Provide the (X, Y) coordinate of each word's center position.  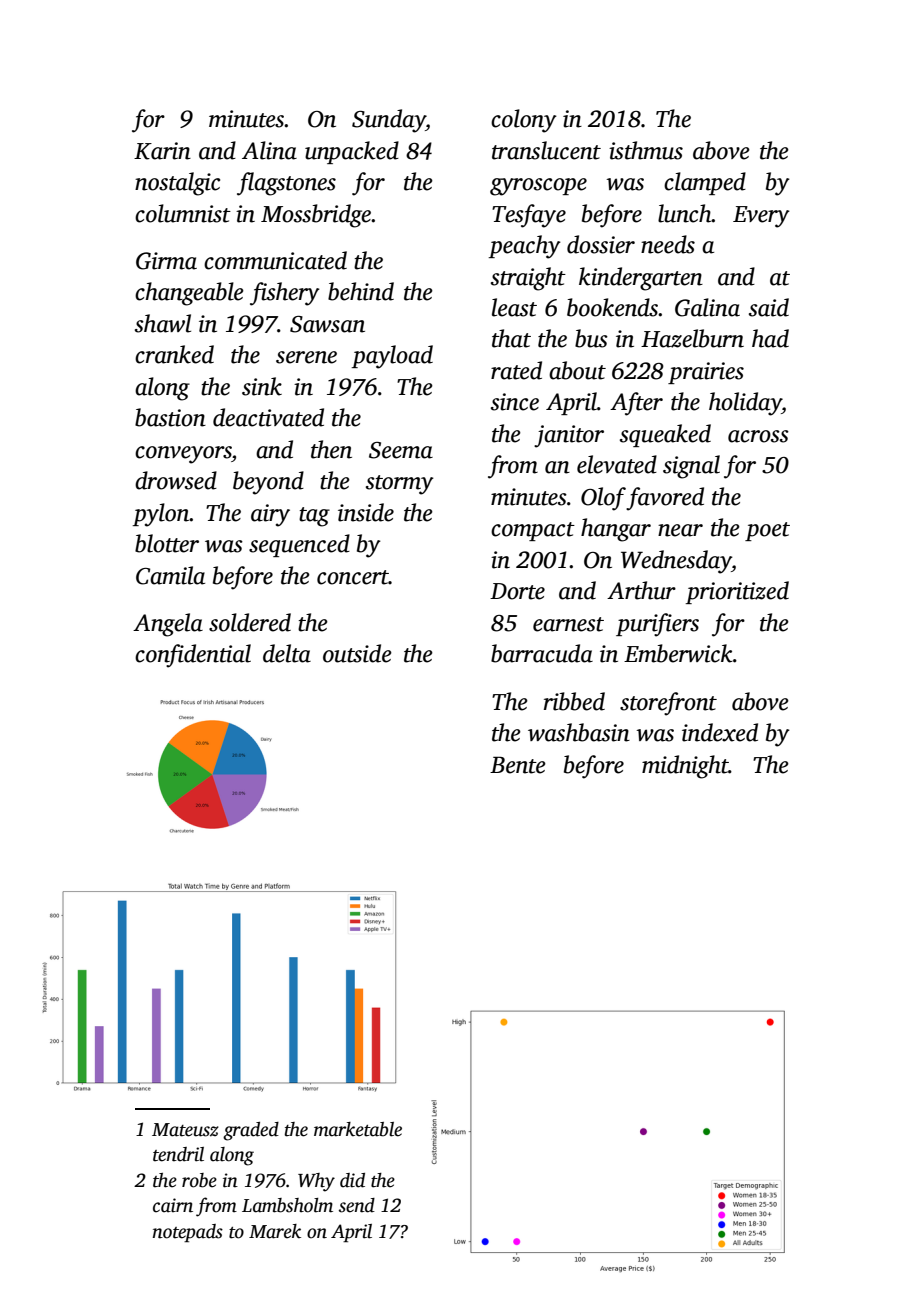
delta (287, 653)
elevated (617, 464)
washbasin (579, 732)
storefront (668, 704)
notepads (188, 1233)
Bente (518, 765)
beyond (268, 483)
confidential (193, 656)
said (769, 307)
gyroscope (538, 187)
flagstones (286, 184)
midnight (685, 767)
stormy (400, 485)
